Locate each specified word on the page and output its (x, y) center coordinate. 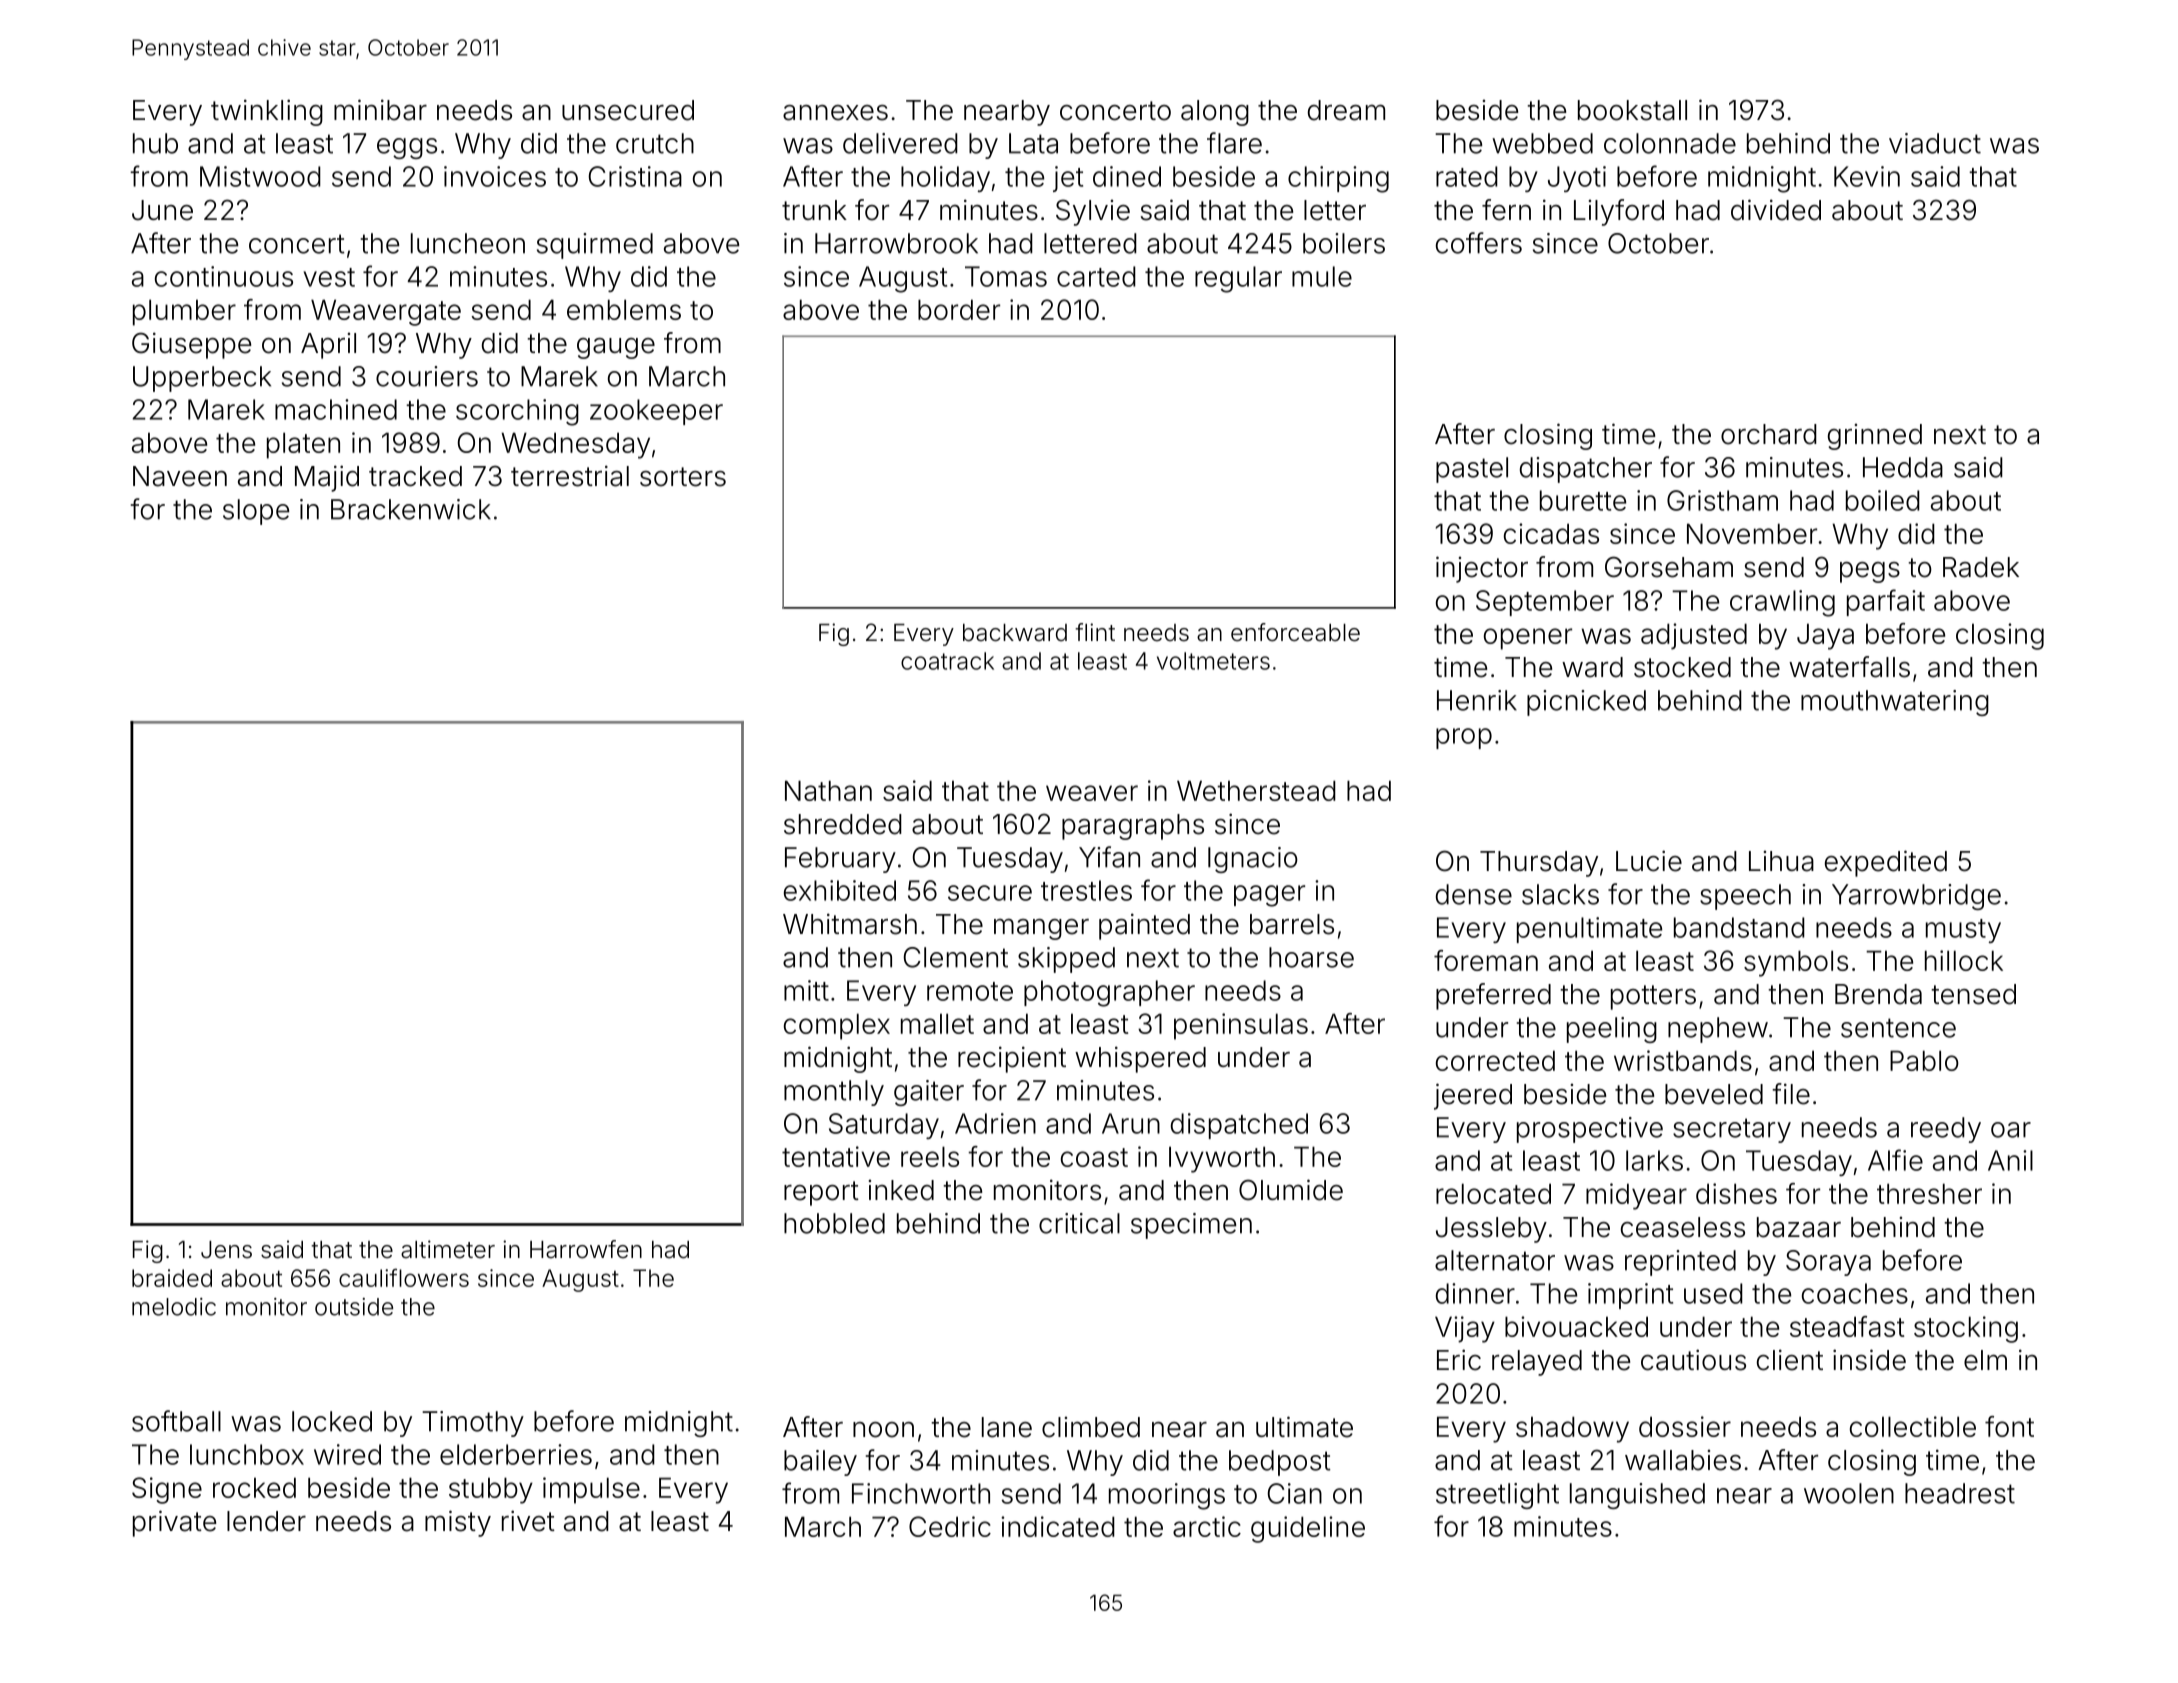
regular (1238, 279)
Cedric (950, 1526)
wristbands (1683, 1060)
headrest (1960, 1493)
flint (1095, 632)
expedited (1886, 863)
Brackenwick (411, 509)
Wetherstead (1256, 790)
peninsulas (1241, 1026)
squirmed (595, 246)
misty (458, 1523)
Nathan (828, 790)
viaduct (1935, 143)
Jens (226, 1250)
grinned (1875, 437)
